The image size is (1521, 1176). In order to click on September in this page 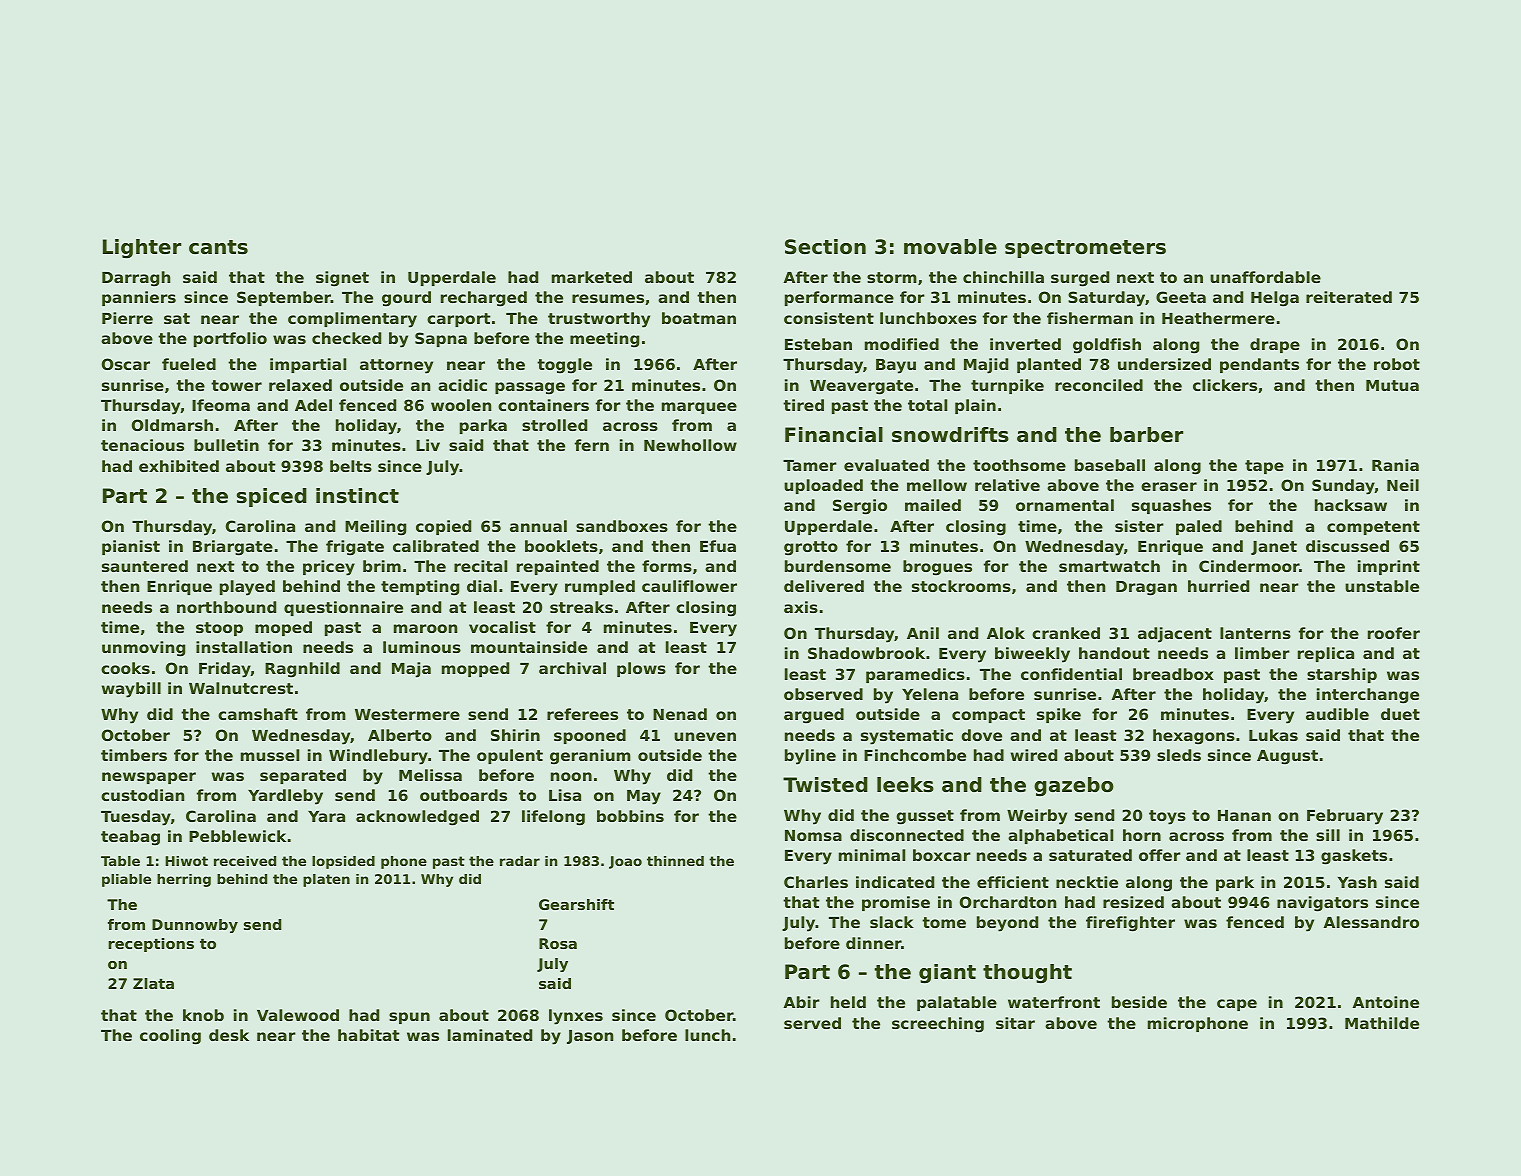, I will do `click(284, 298)`.
